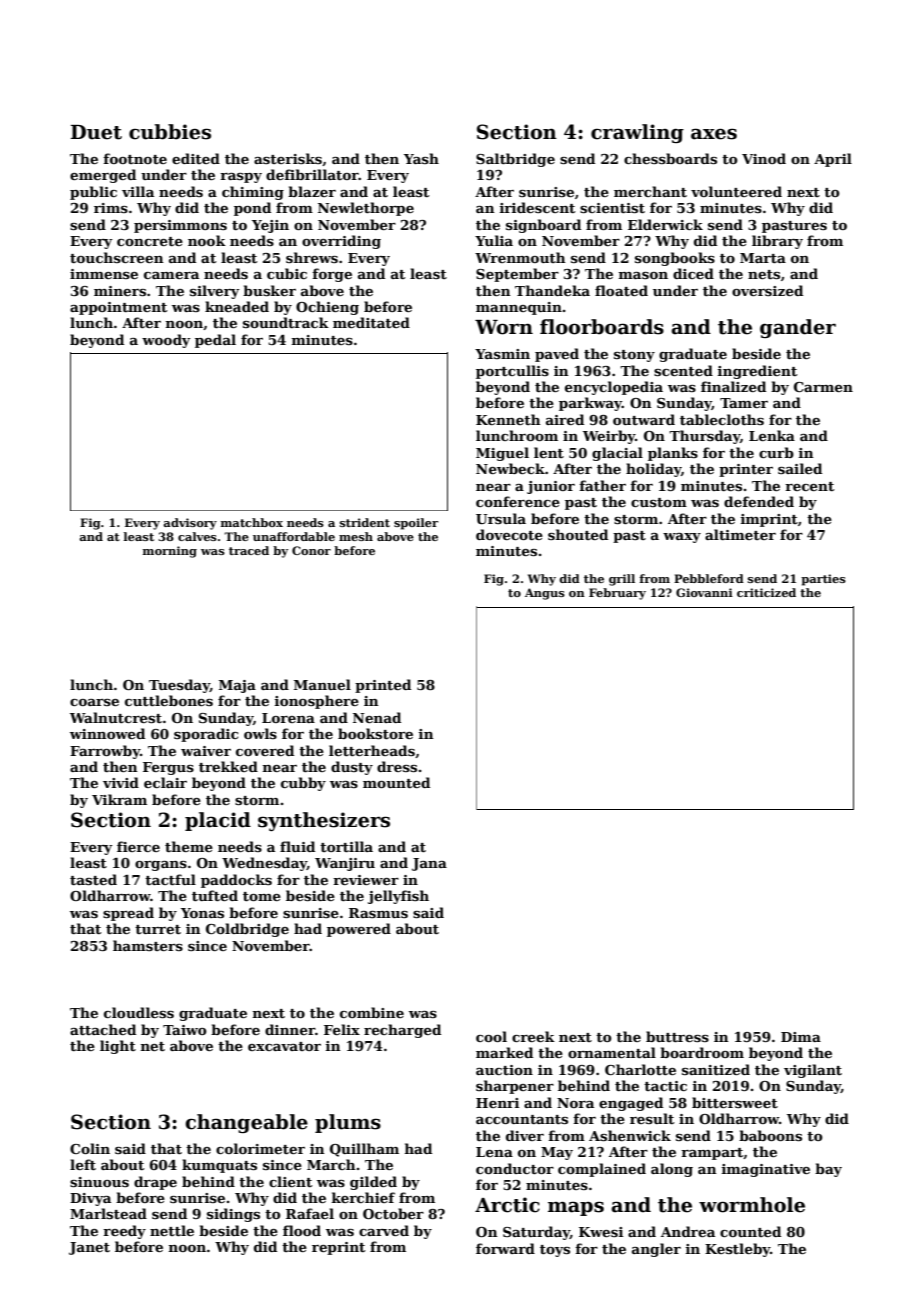 Image resolution: width=924 pixels, height=1308 pixels. I want to click on kerchief, so click(363, 1197).
